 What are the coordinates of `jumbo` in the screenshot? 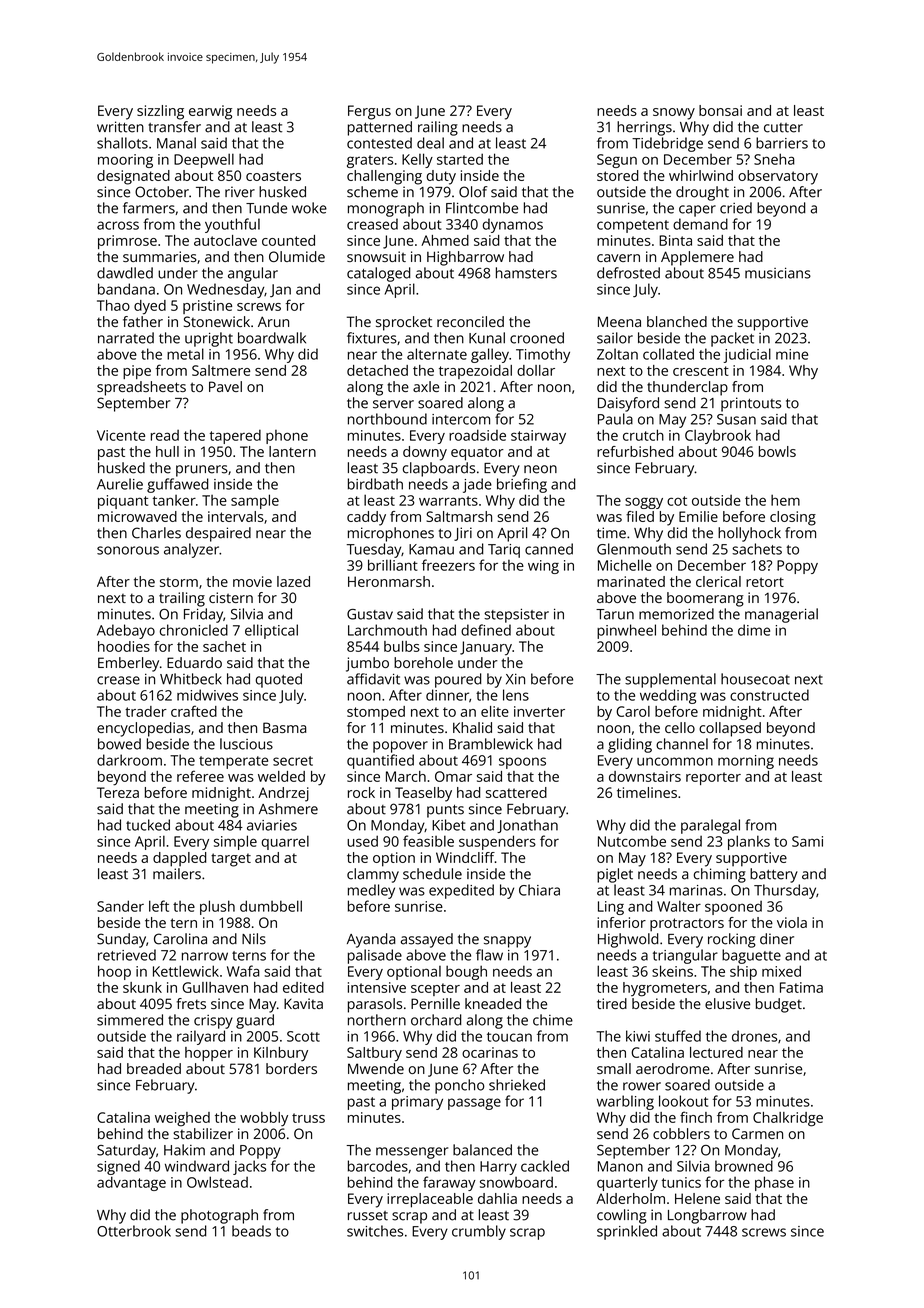 It's located at (367, 664).
